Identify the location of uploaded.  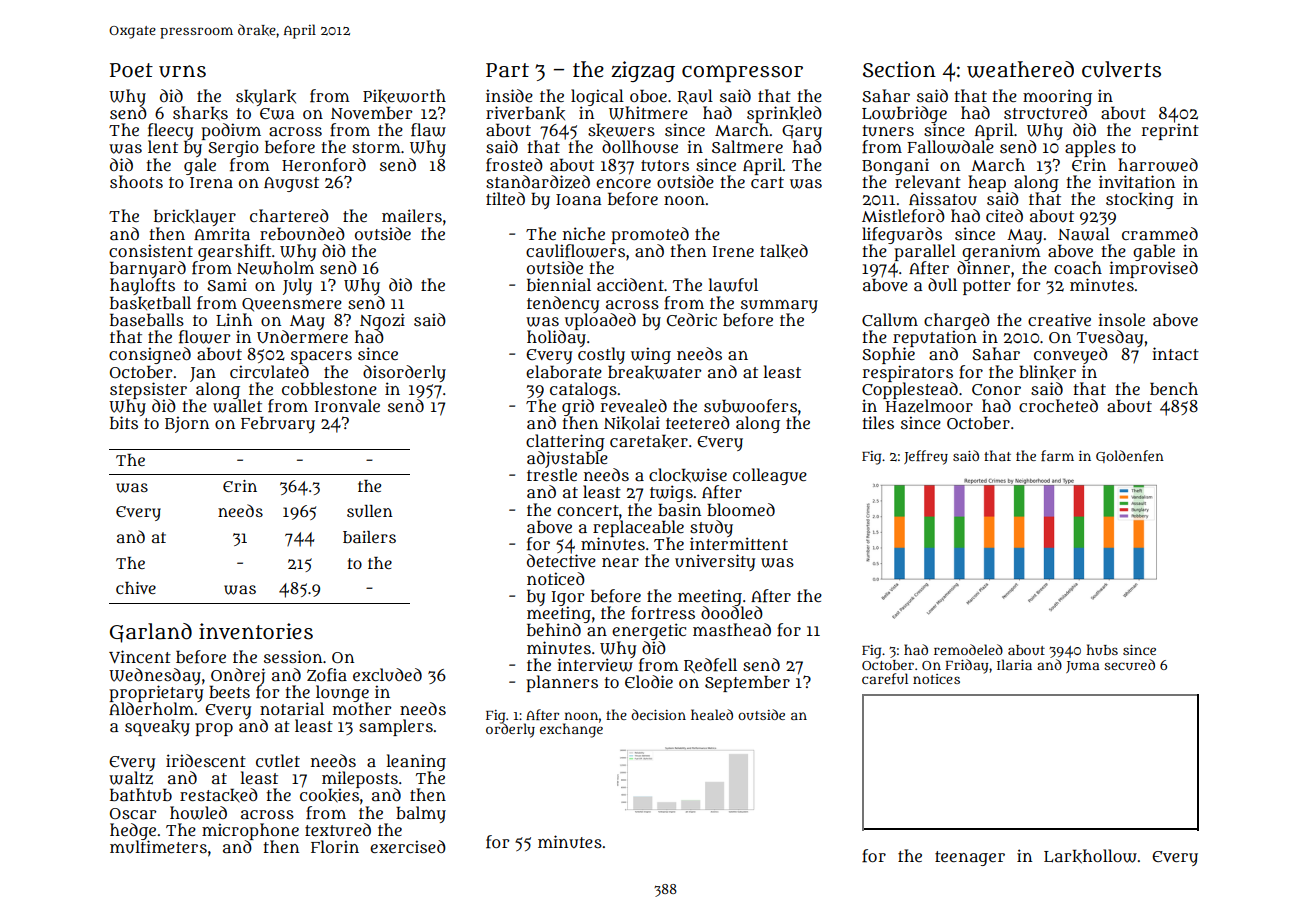
(600, 321).
